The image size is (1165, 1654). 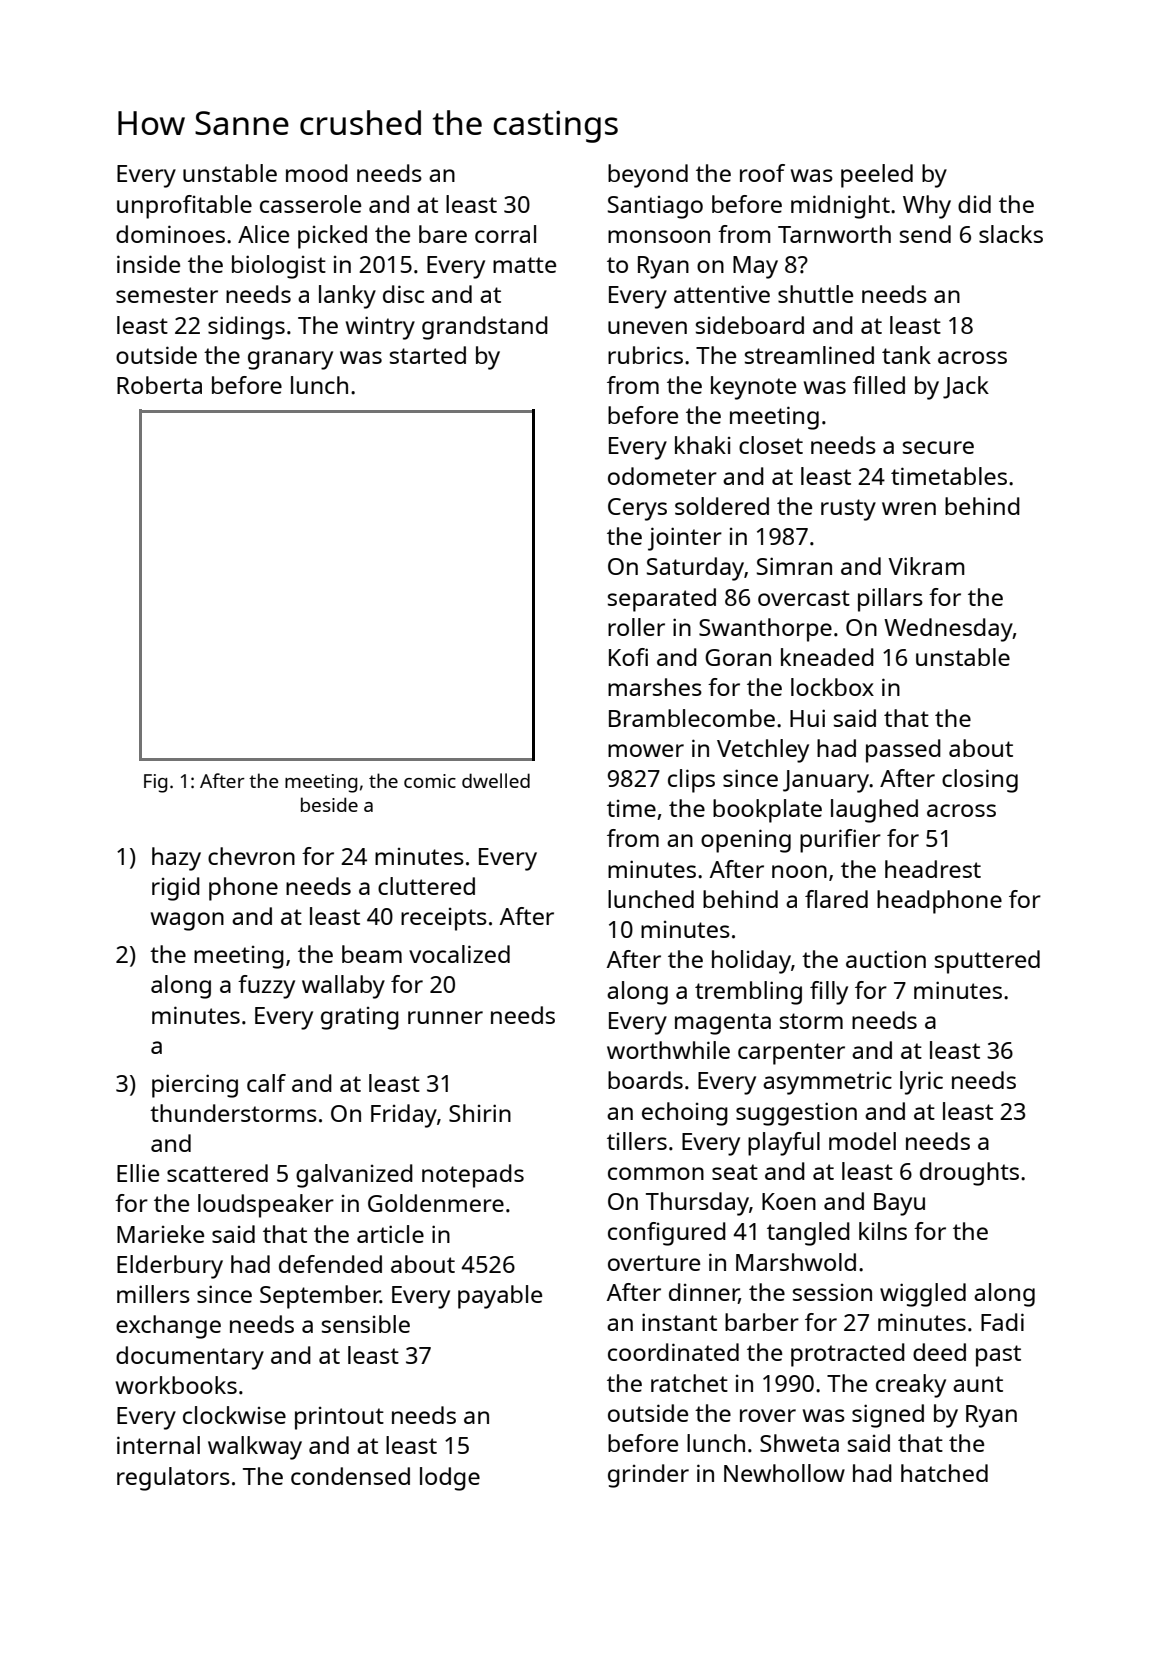 I want to click on piercing, so click(x=195, y=1086).
